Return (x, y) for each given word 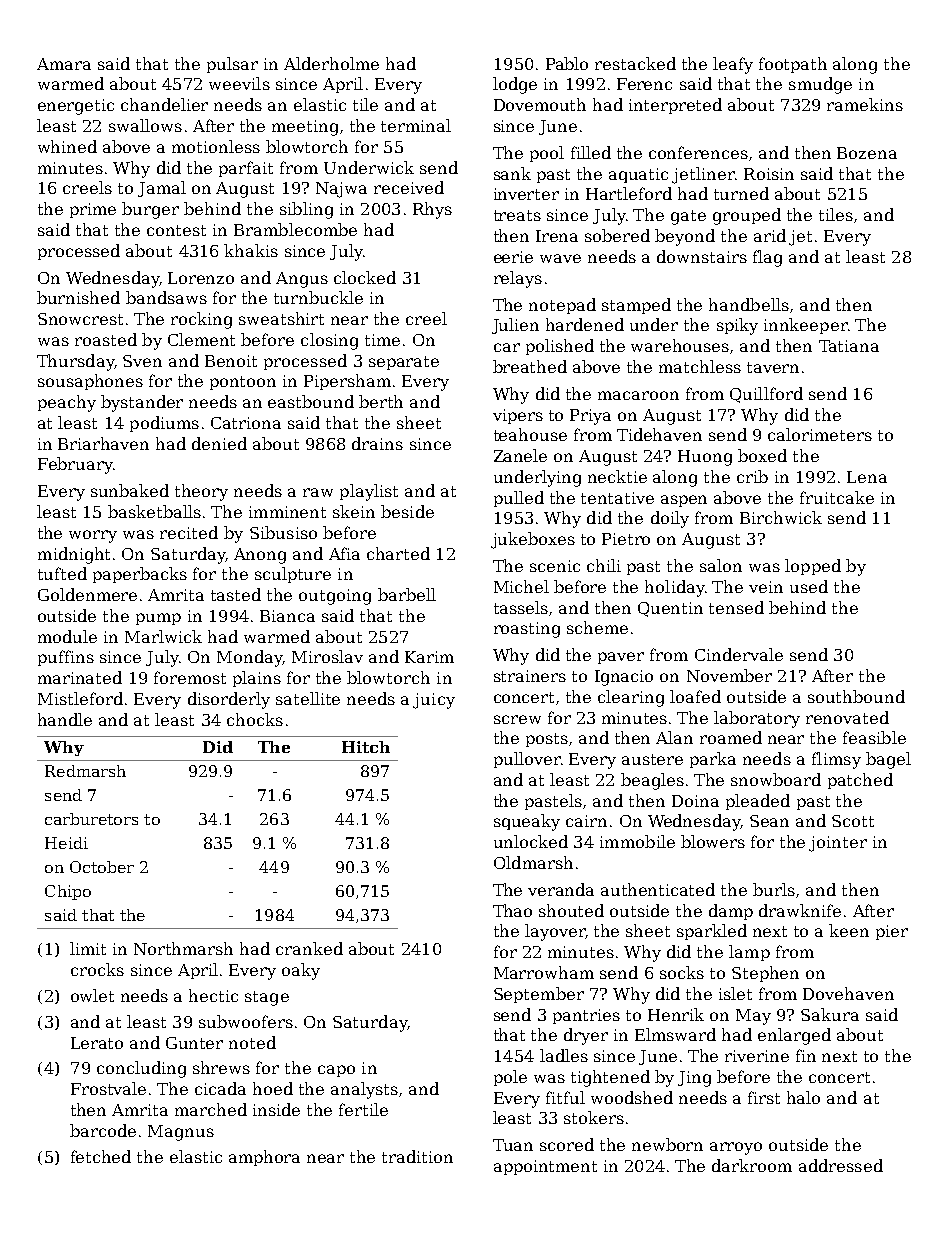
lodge (515, 85)
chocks (255, 719)
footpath (793, 65)
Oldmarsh (533, 862)
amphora (264, 1158)
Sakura (830, 1014)
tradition (417, 1156)
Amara (64, 64)
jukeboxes (533, 540)
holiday (675, 588)
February (75, 465)
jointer (838, 844)
